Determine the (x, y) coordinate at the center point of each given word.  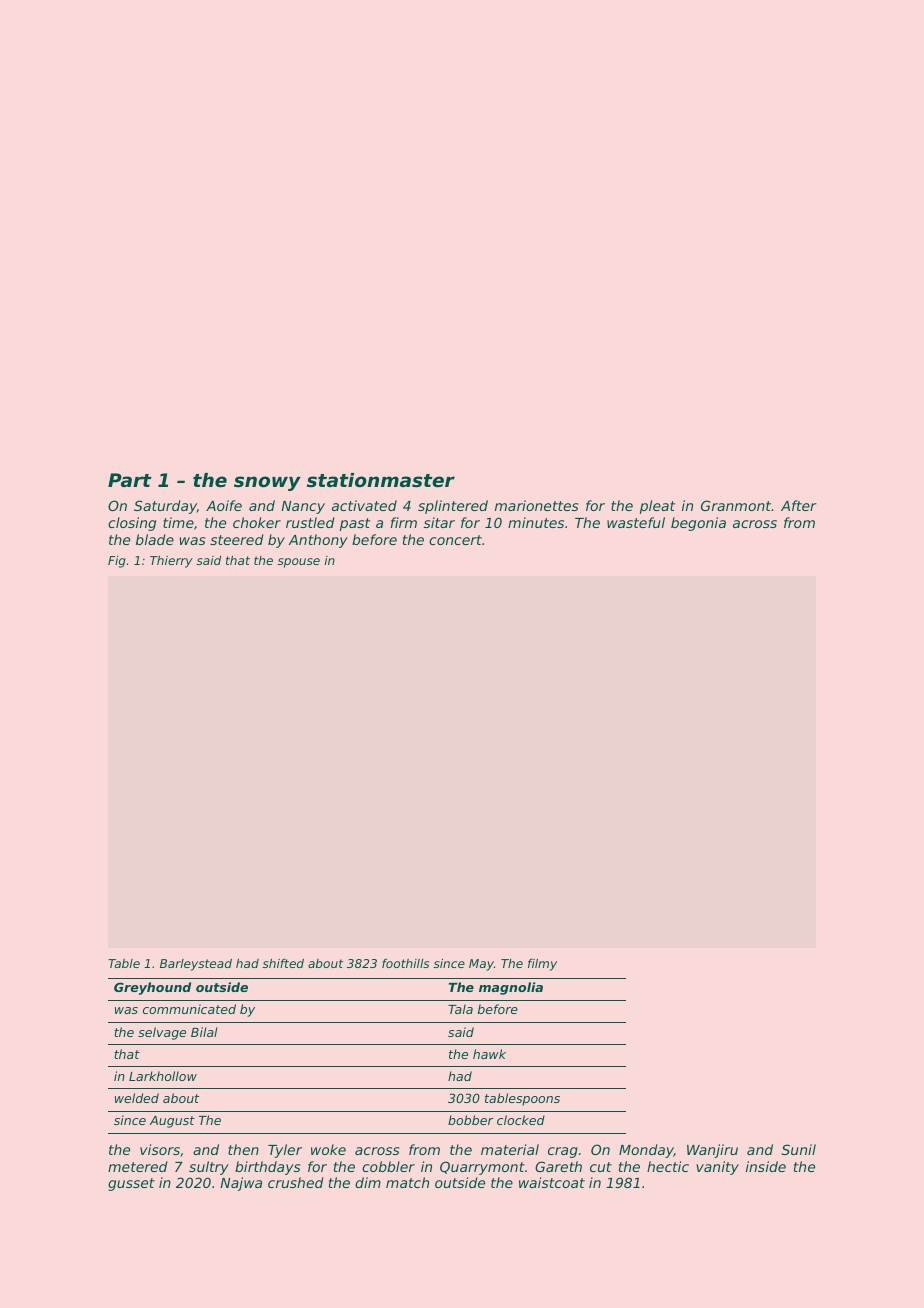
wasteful (636, 522)
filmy (542, 964)
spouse (299, 563)
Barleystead (196, 964)
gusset (131, 1184)
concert (455, 540)
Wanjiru (712, 1151)
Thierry (171, 561)
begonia (698, 524)
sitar (439, 522)
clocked (521, 1120)
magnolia (511, 988)
